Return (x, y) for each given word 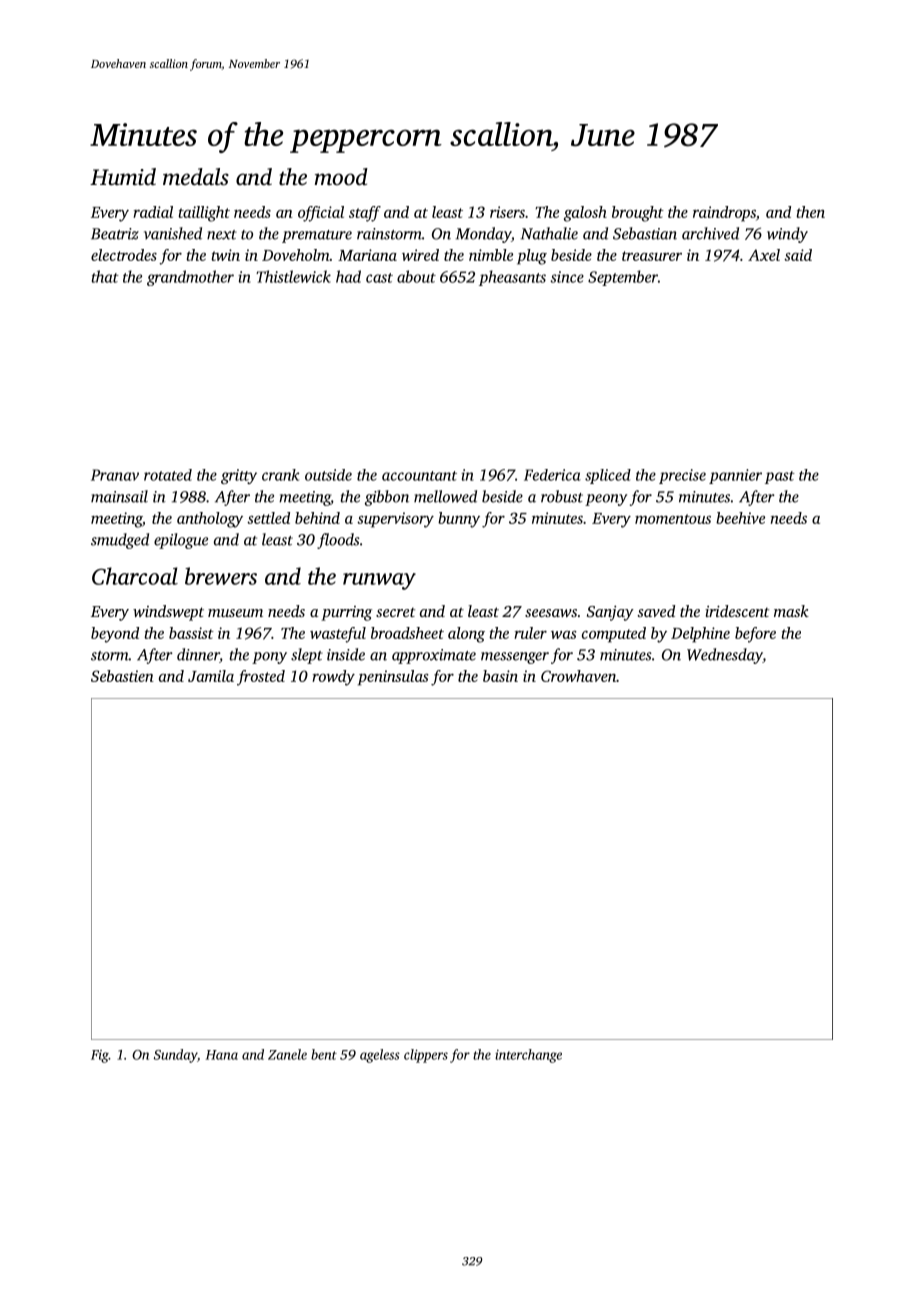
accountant (419, 476)
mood (341, 177)
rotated (168, 475)
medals (196, 177)
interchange (528, 1056)
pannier (735, 476)
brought (638, 214)
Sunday (175, 1056)
